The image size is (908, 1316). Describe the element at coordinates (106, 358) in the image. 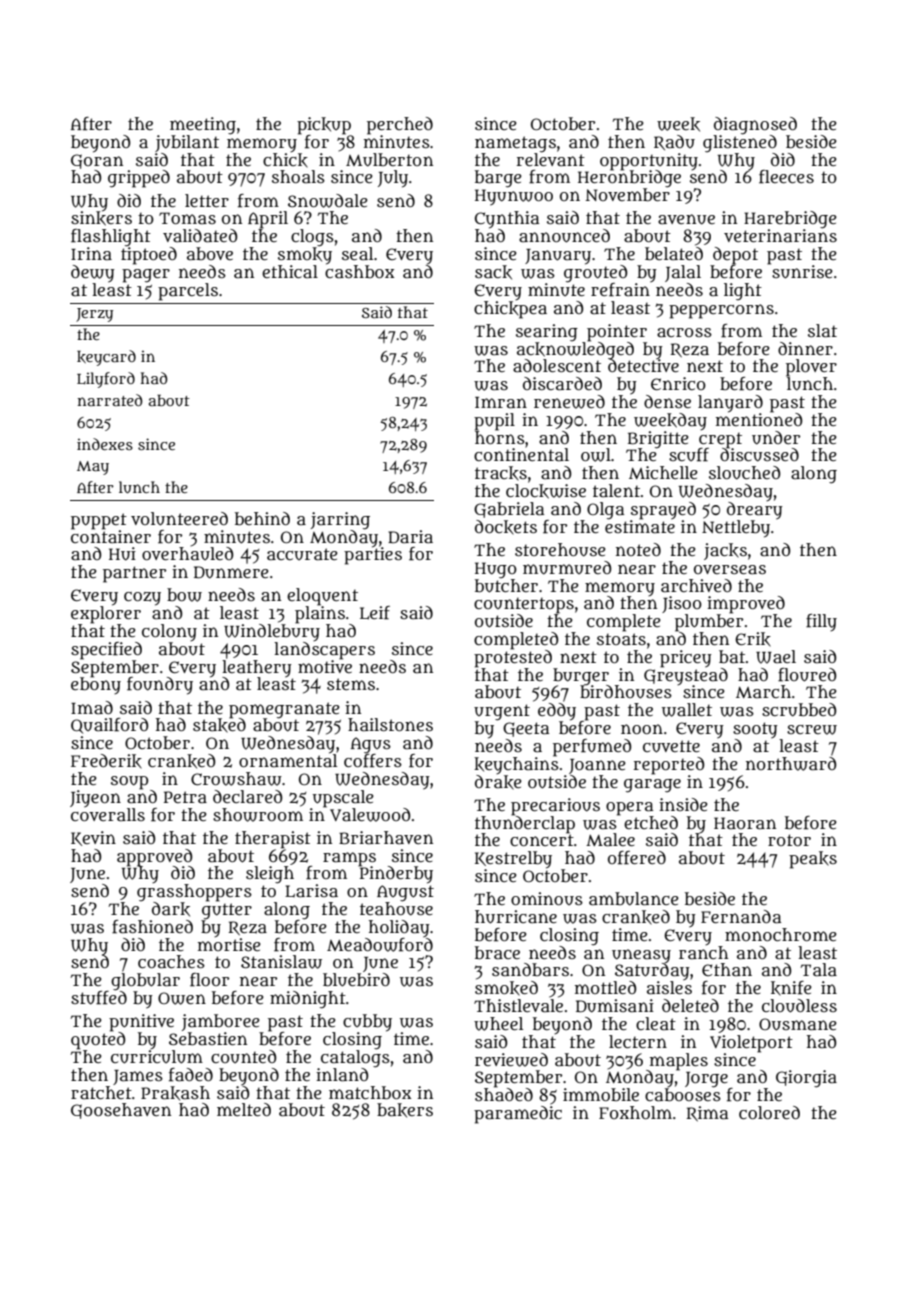

I see `keycard` at that location.
